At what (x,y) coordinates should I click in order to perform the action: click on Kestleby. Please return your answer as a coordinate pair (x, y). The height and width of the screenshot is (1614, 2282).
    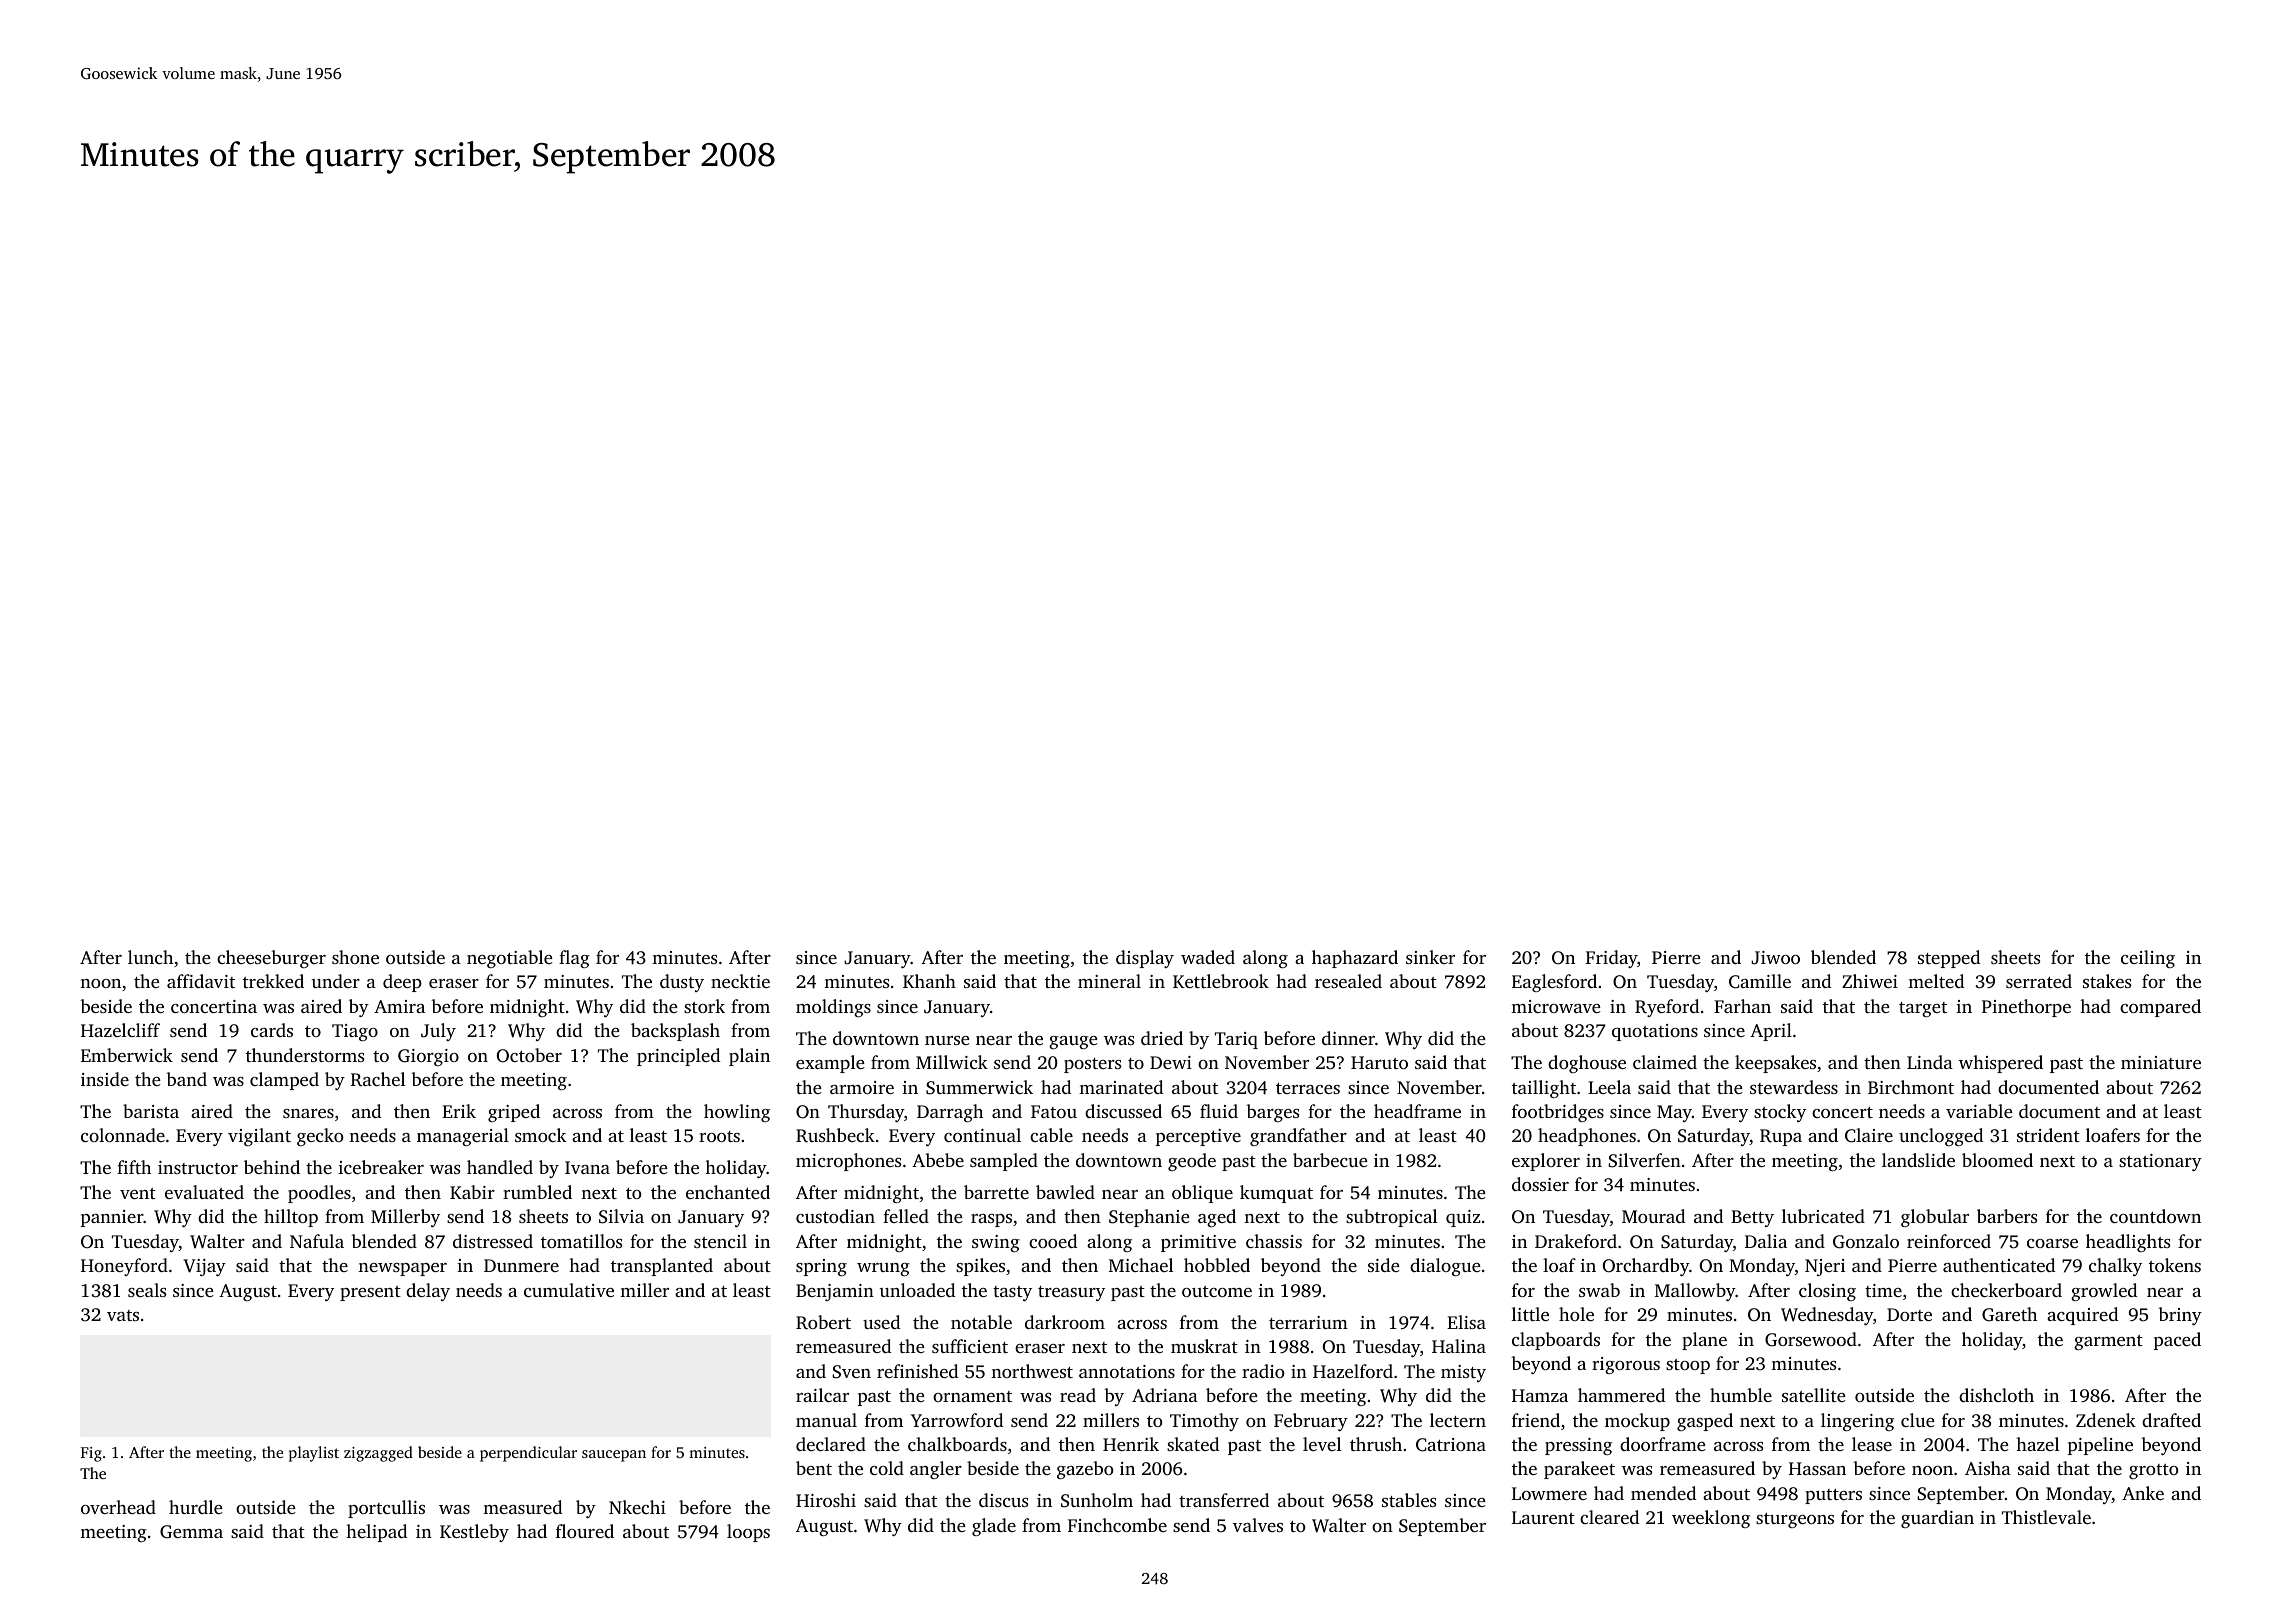
    Looking at the image, I should click on (474, 1533).
